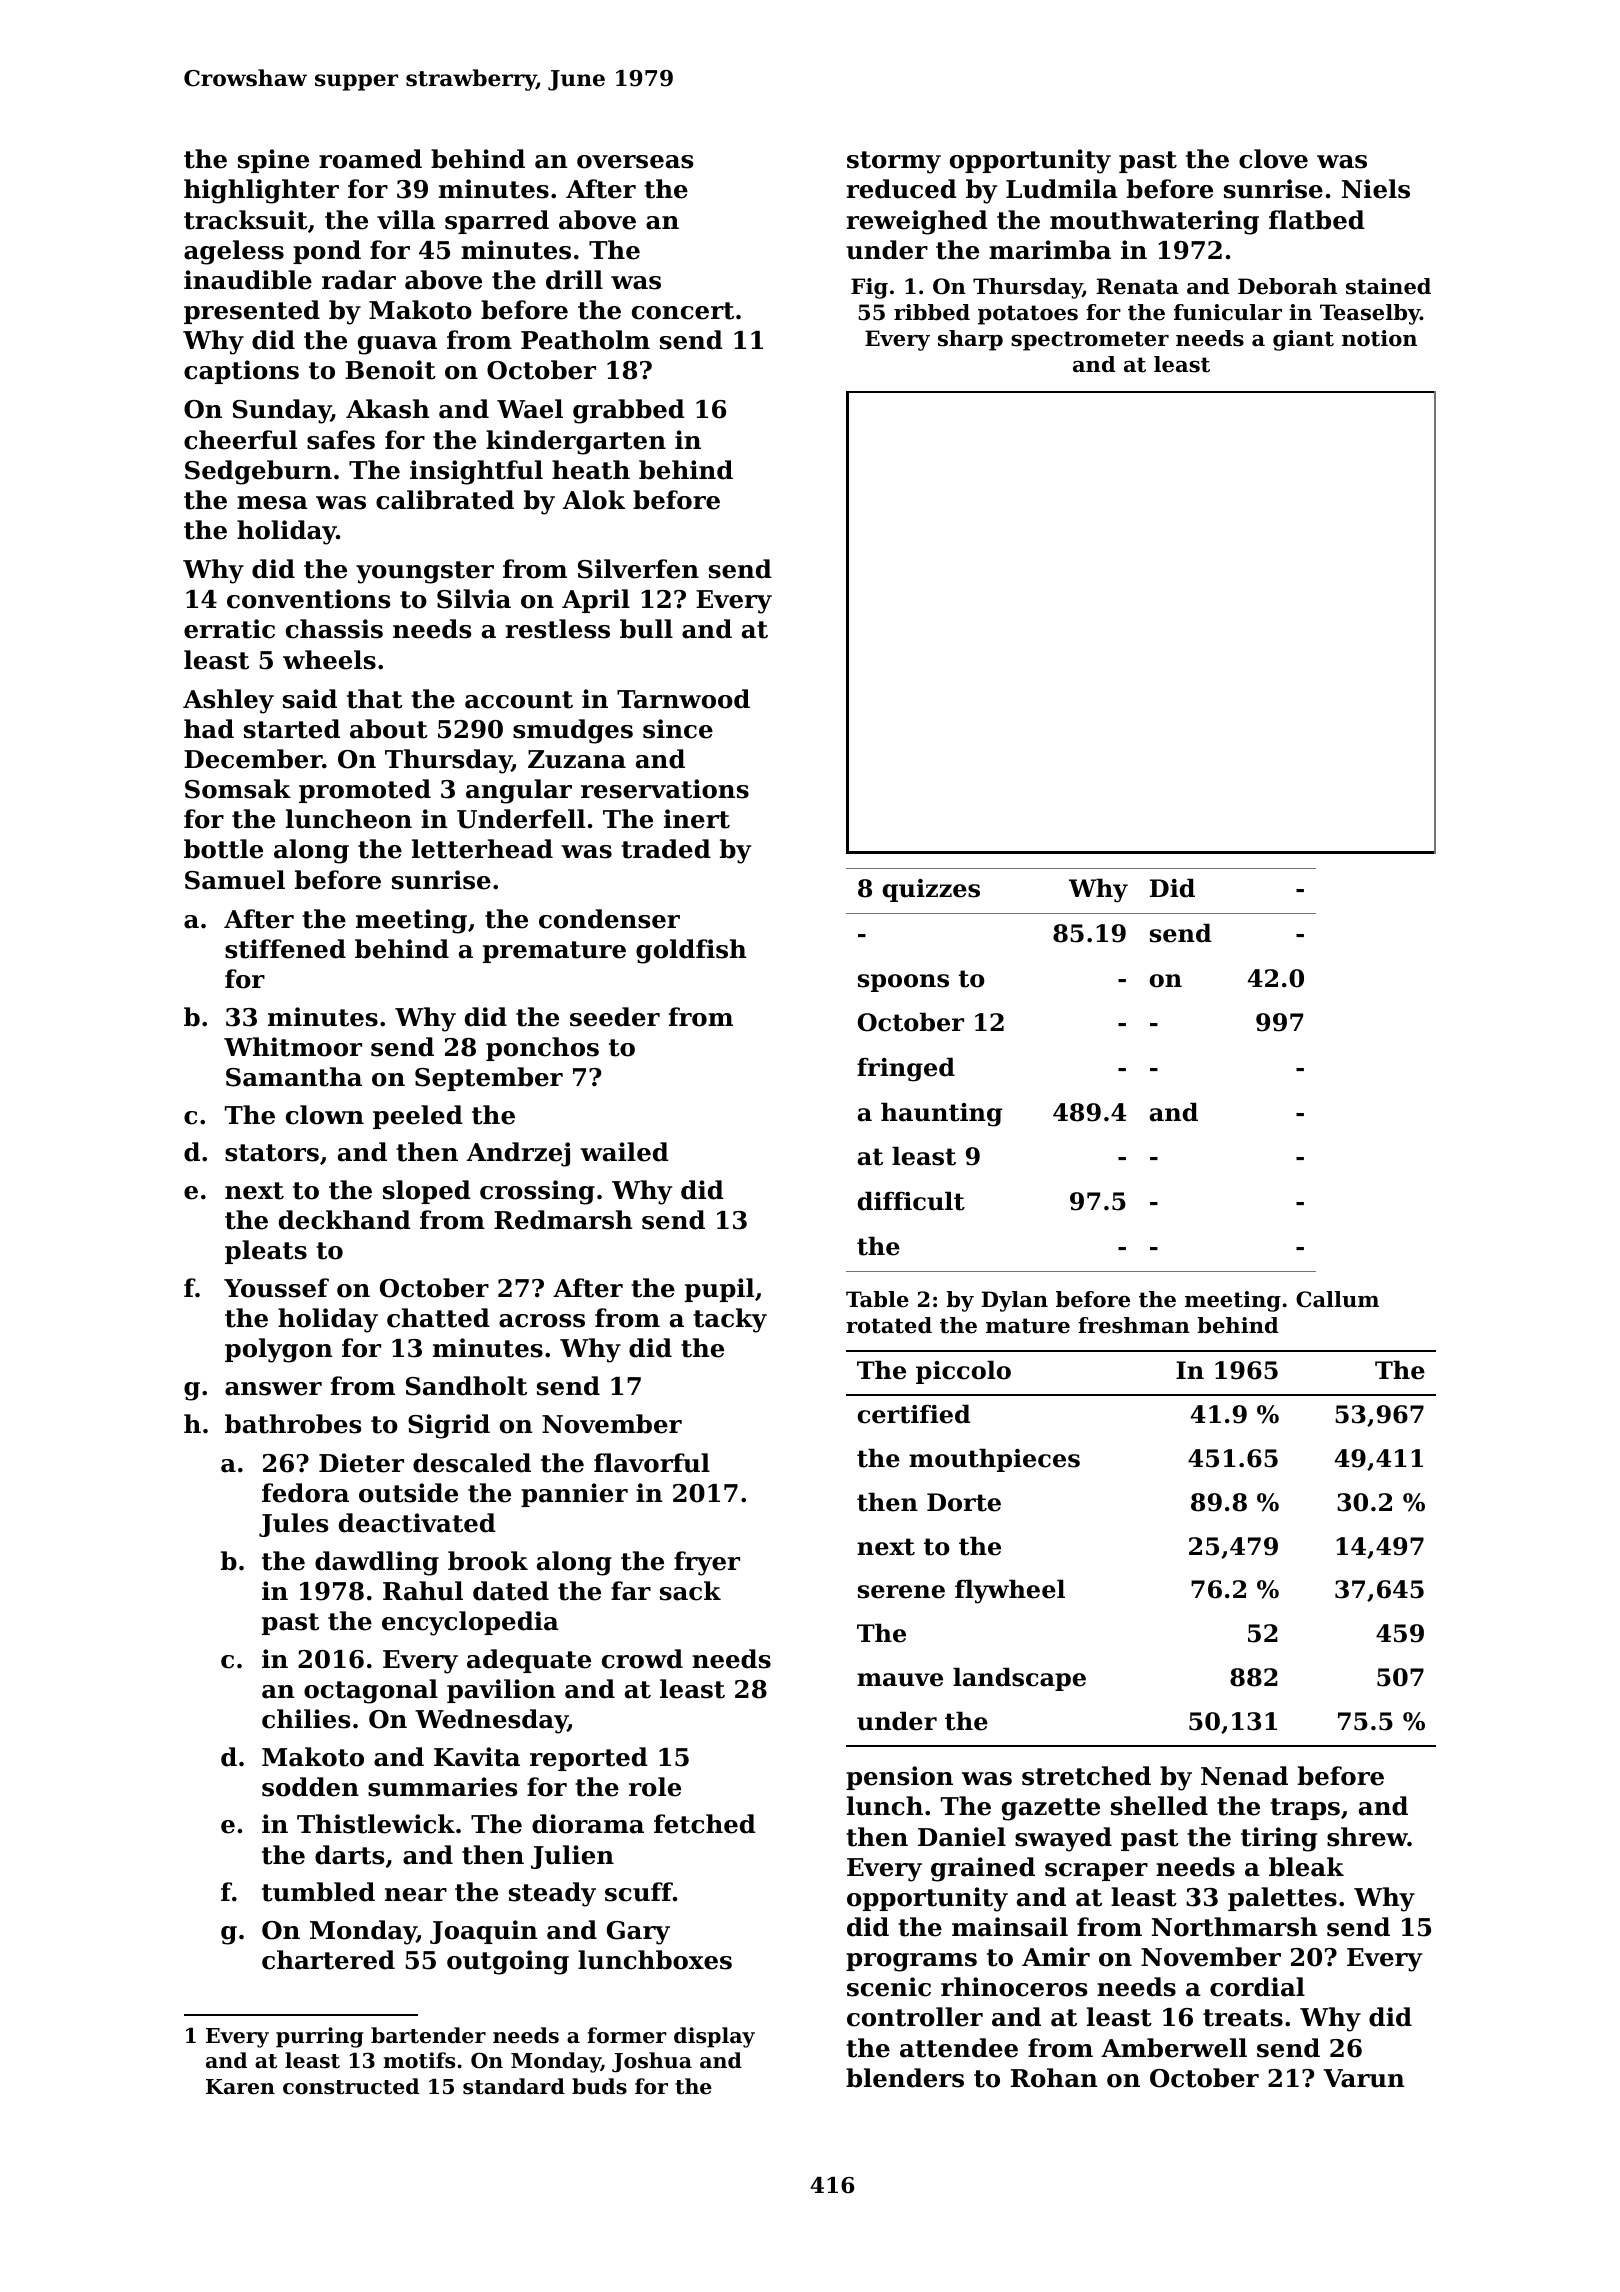 The image size is (1620, 2292). I want to click on blenders, so click(905, 2078).
